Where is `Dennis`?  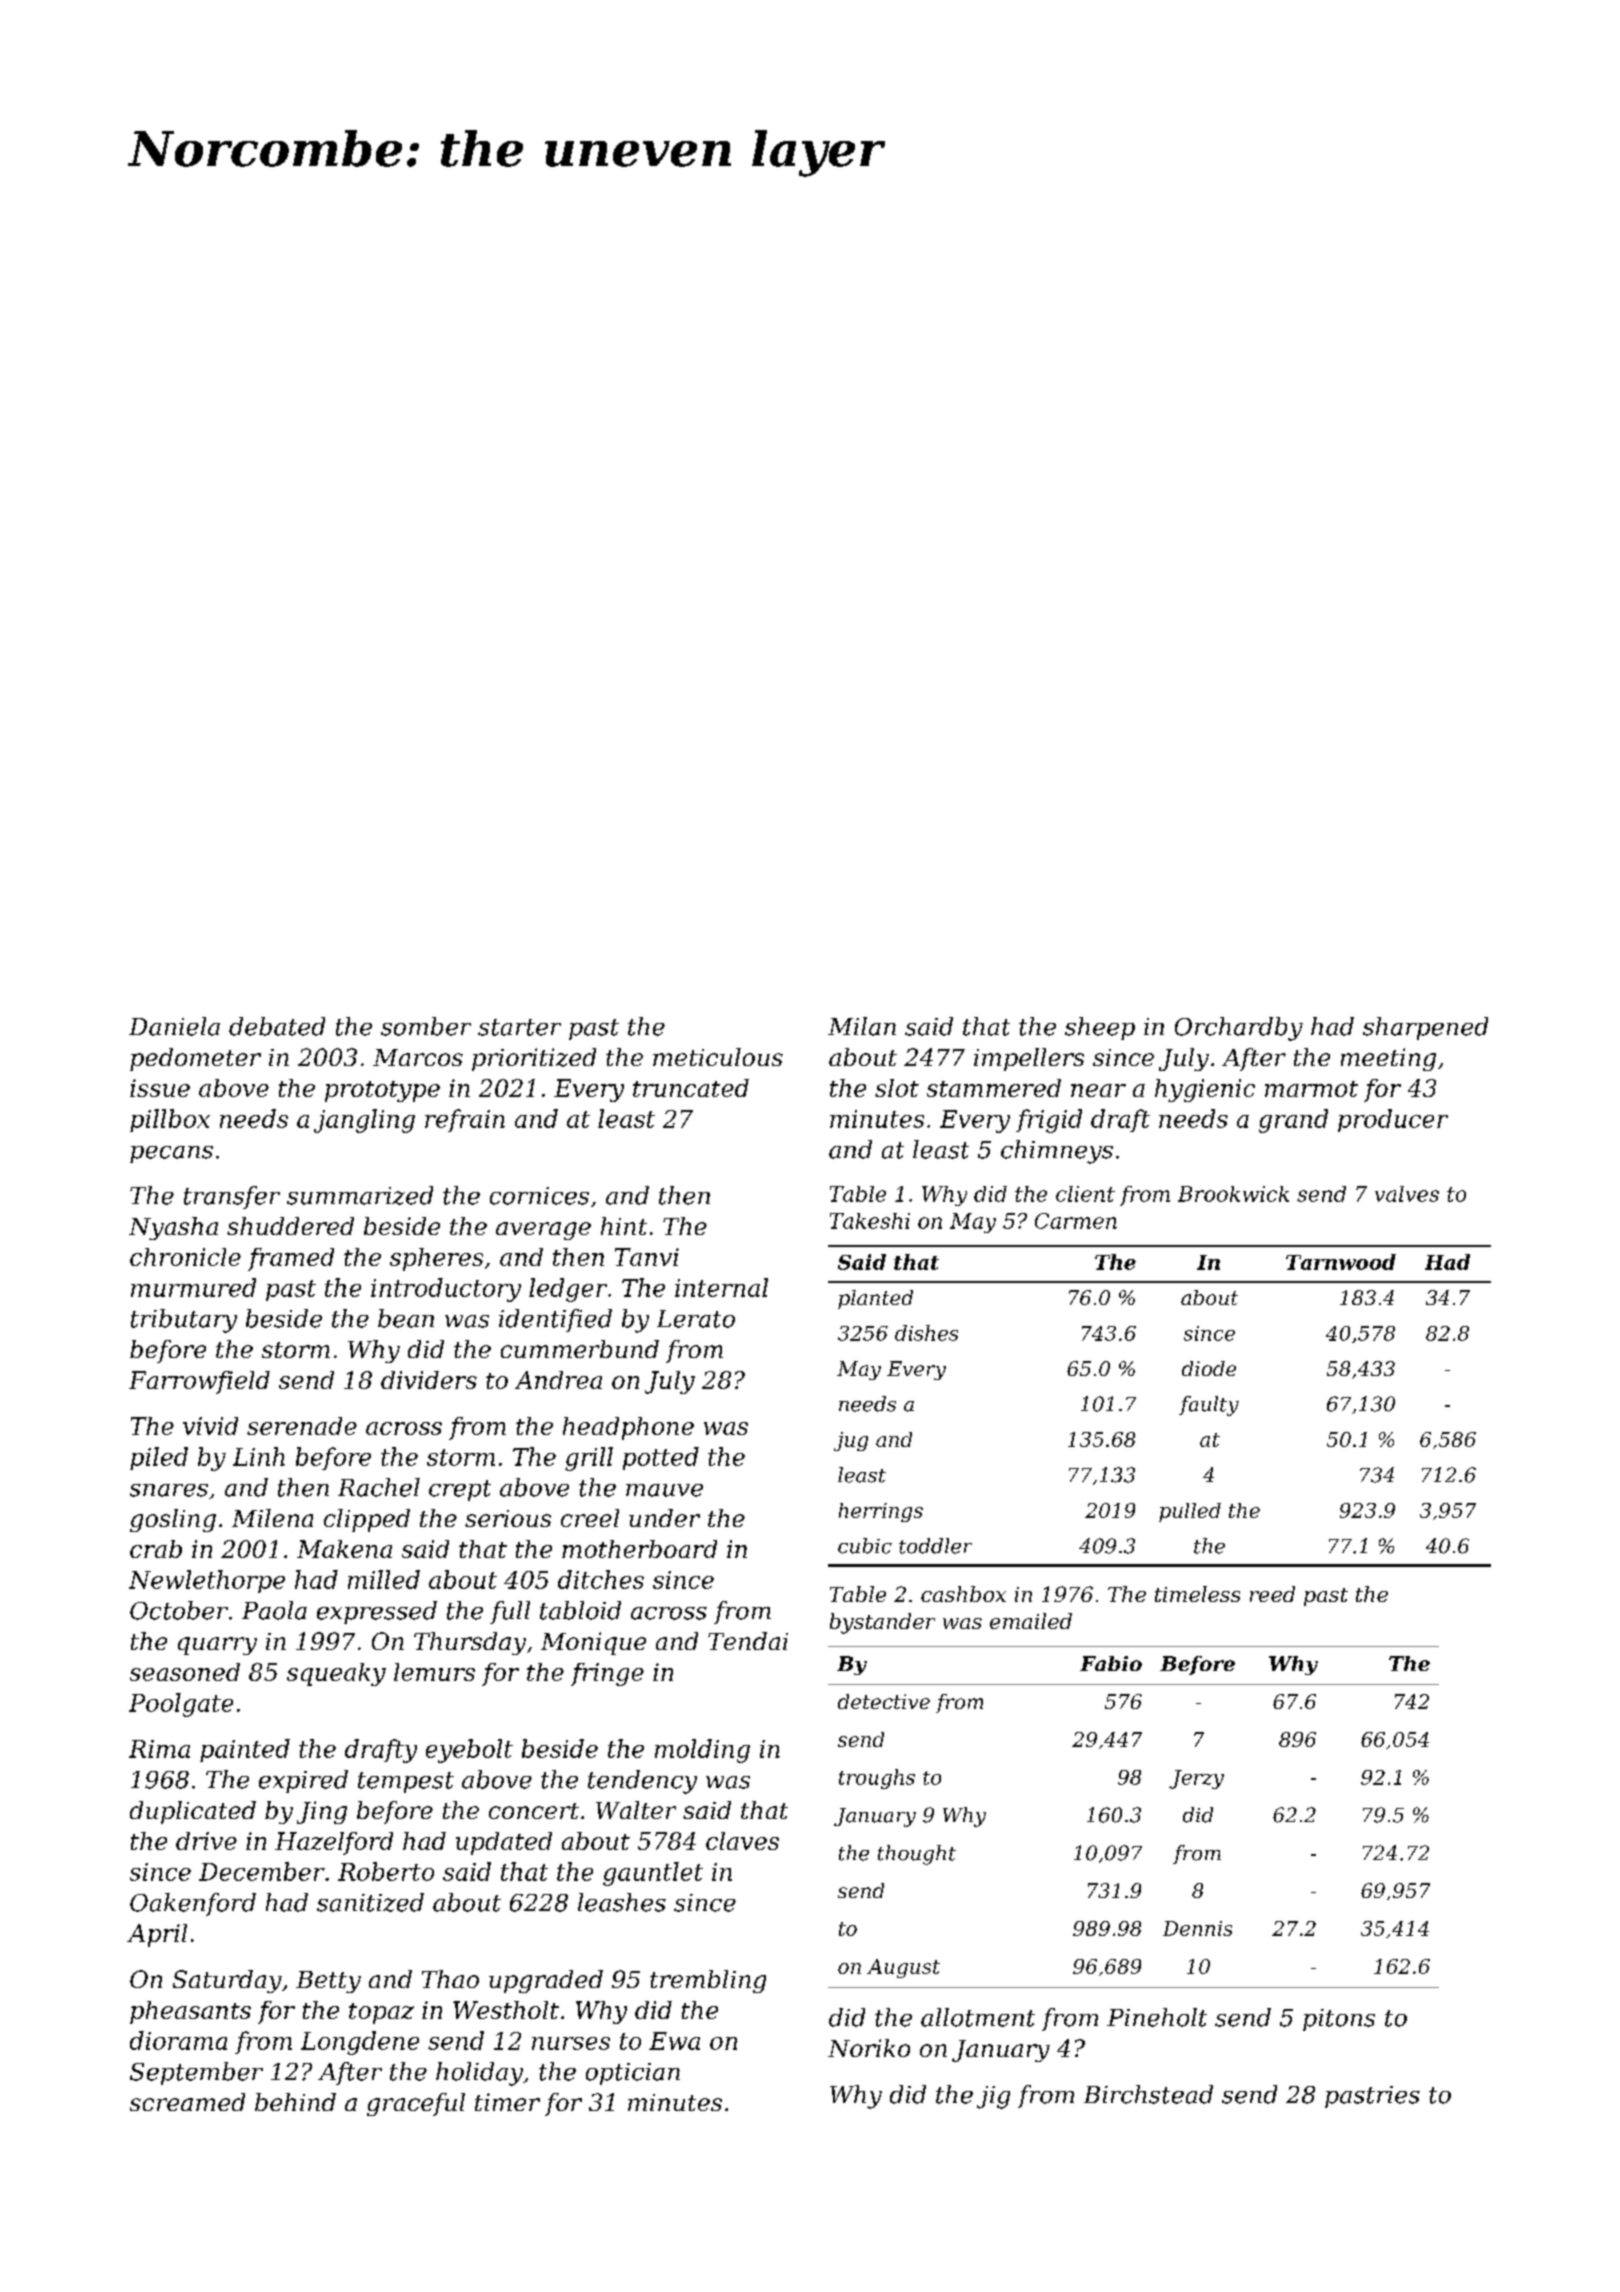
Dennis is located at coordinates (1197, 1928).
